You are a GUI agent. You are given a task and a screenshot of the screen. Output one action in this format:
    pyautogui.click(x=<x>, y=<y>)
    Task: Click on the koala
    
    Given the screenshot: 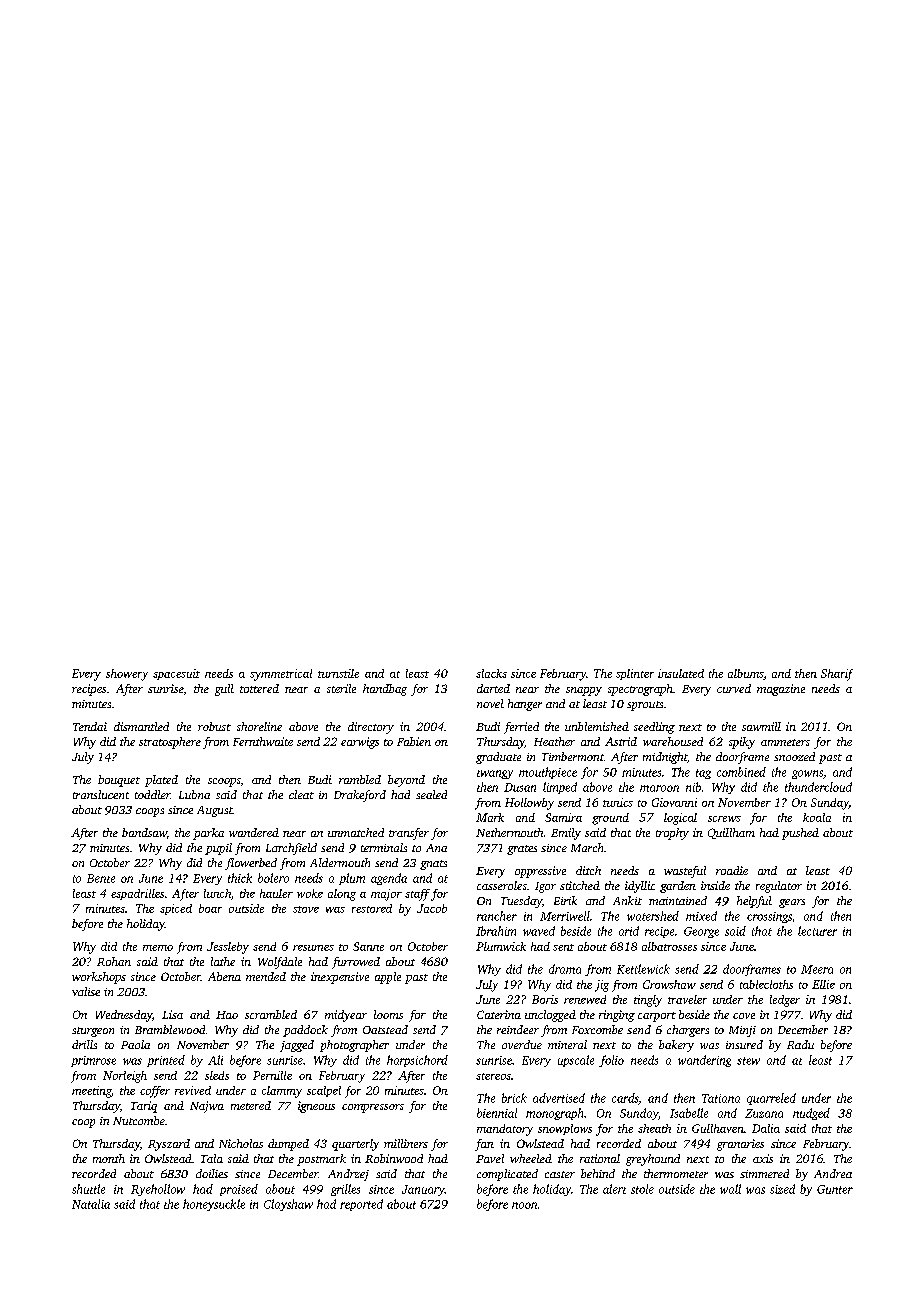 What is the action you would take?
    pyautogui.click(x=817, y=817)
